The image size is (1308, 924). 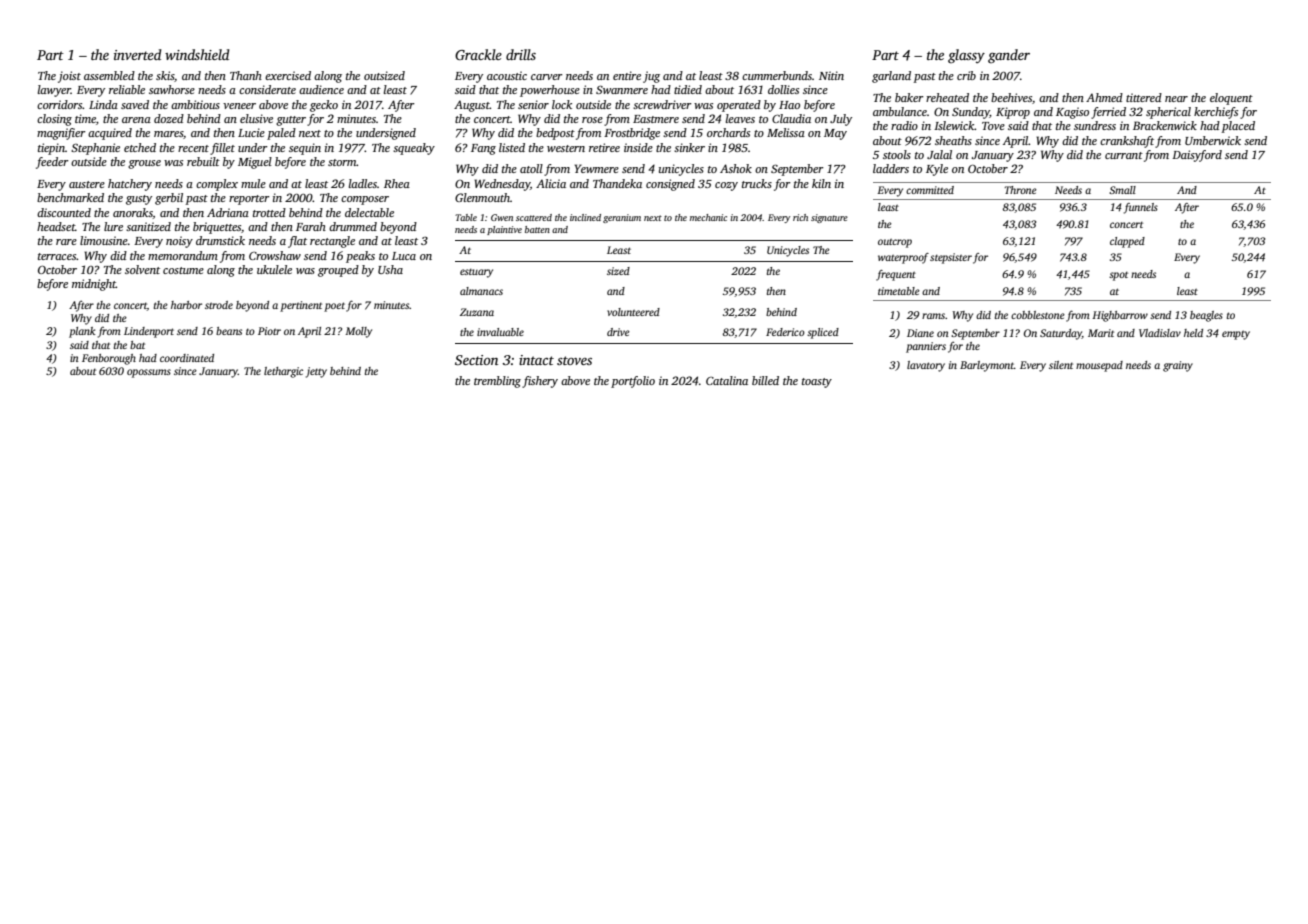 I want to click on Molly, so click(x=358, y=332).
